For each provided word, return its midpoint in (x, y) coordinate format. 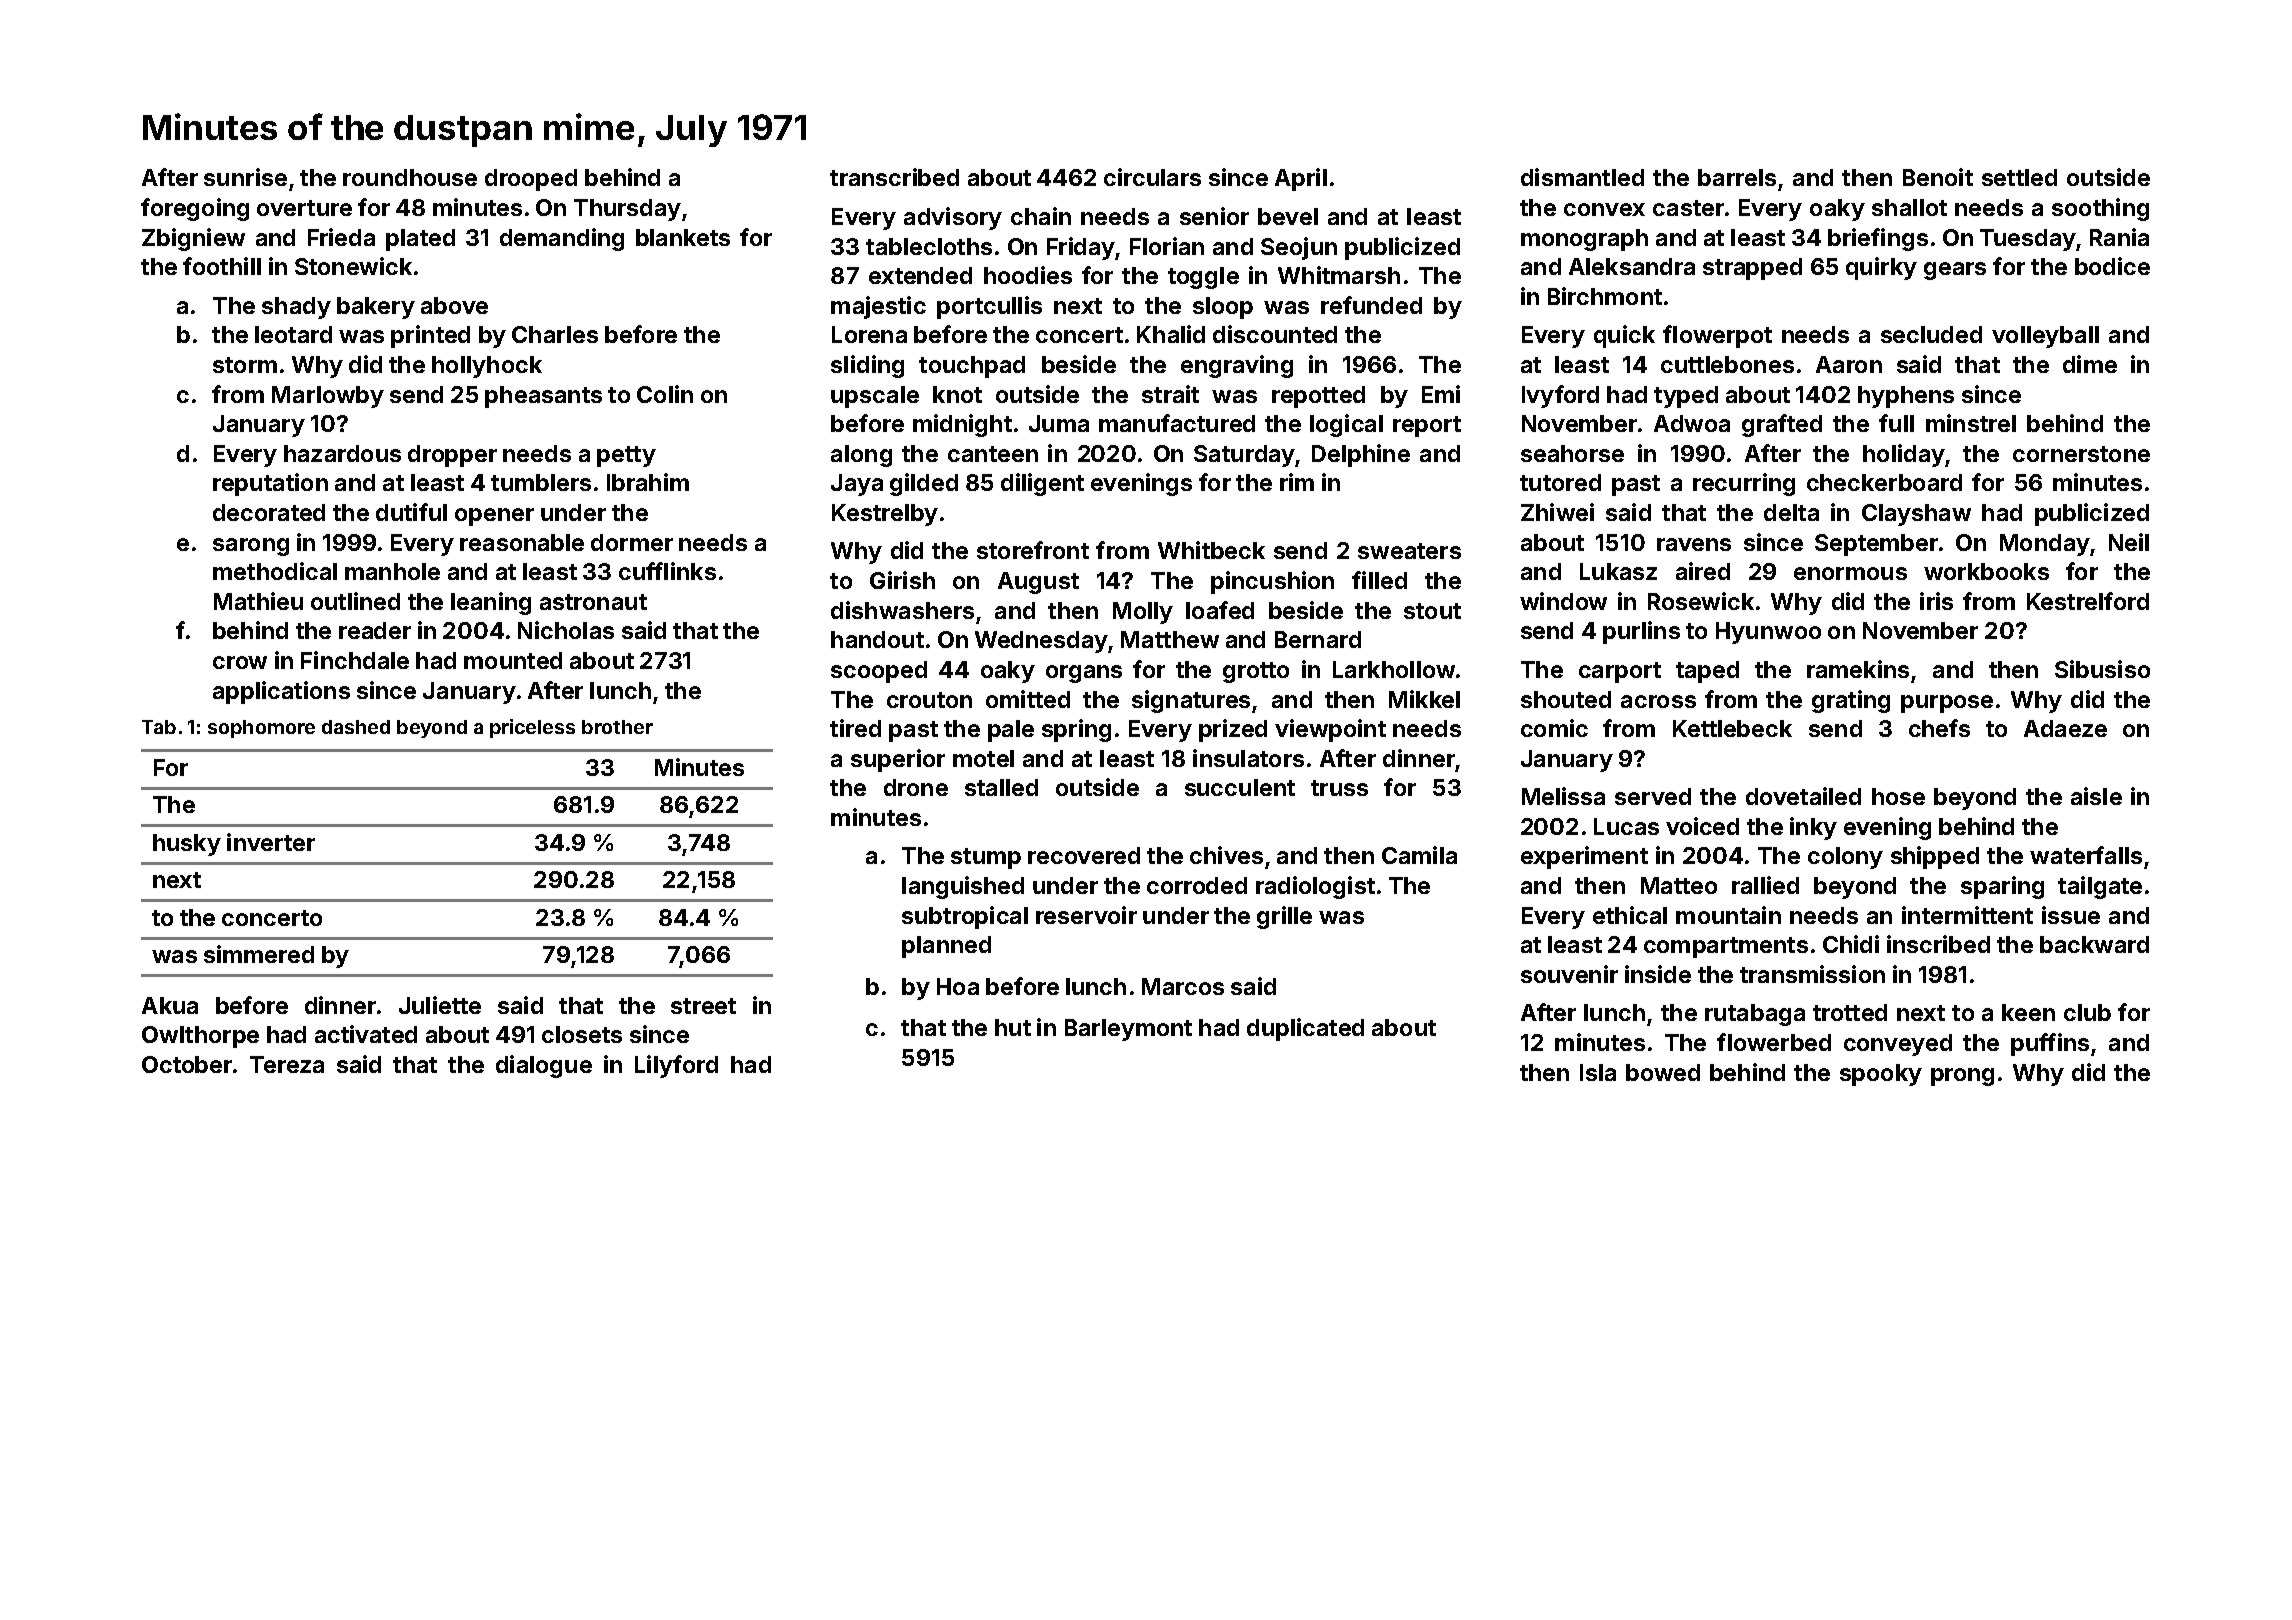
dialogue (544, 1066)
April (1301, 179)
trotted (1850, 1012)
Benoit (1938, 177)
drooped (531, 180)
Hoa (958, 986)
